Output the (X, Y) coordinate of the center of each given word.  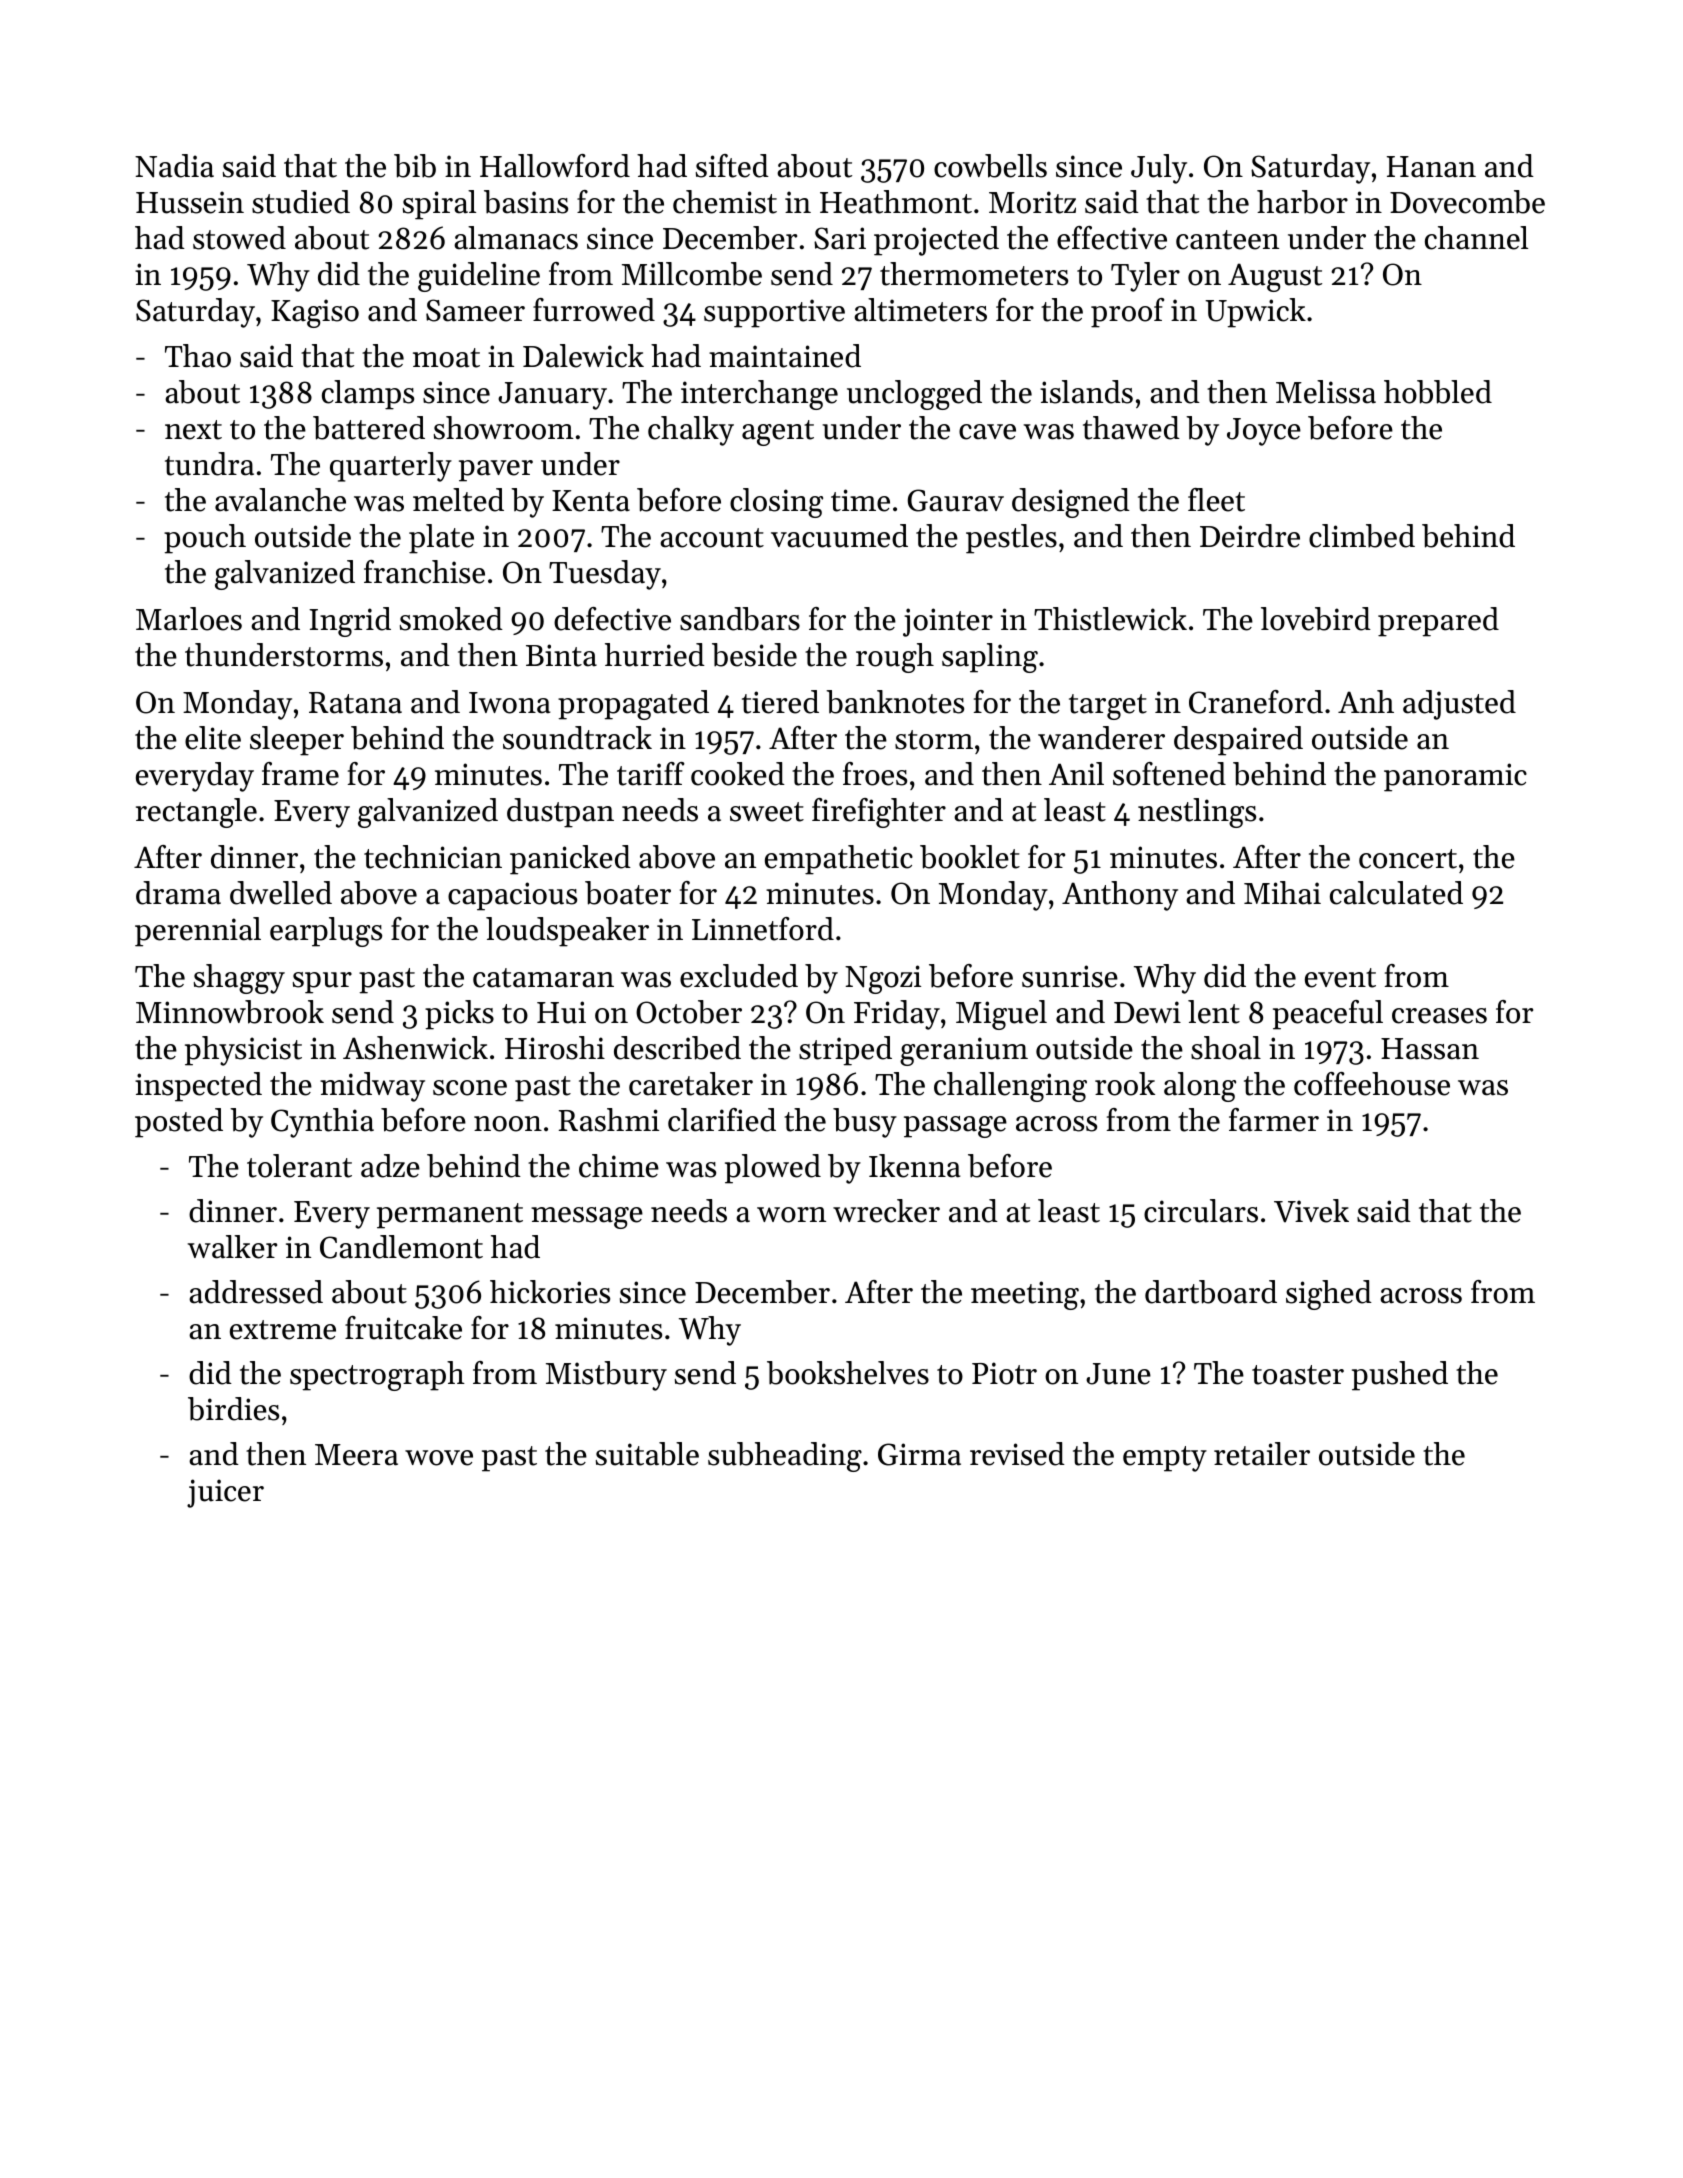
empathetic (839, 860)
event (1340, 978)
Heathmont (896, 202)
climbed (1362, 536)
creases (1439, 1016)
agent (778, 433)
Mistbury (606, 1376)
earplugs (326, 932)
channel (1476, 238)
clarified (722, 1120)
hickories (550, 1292)
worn (791, 1215)
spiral (439, 205)
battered (369, 428)
